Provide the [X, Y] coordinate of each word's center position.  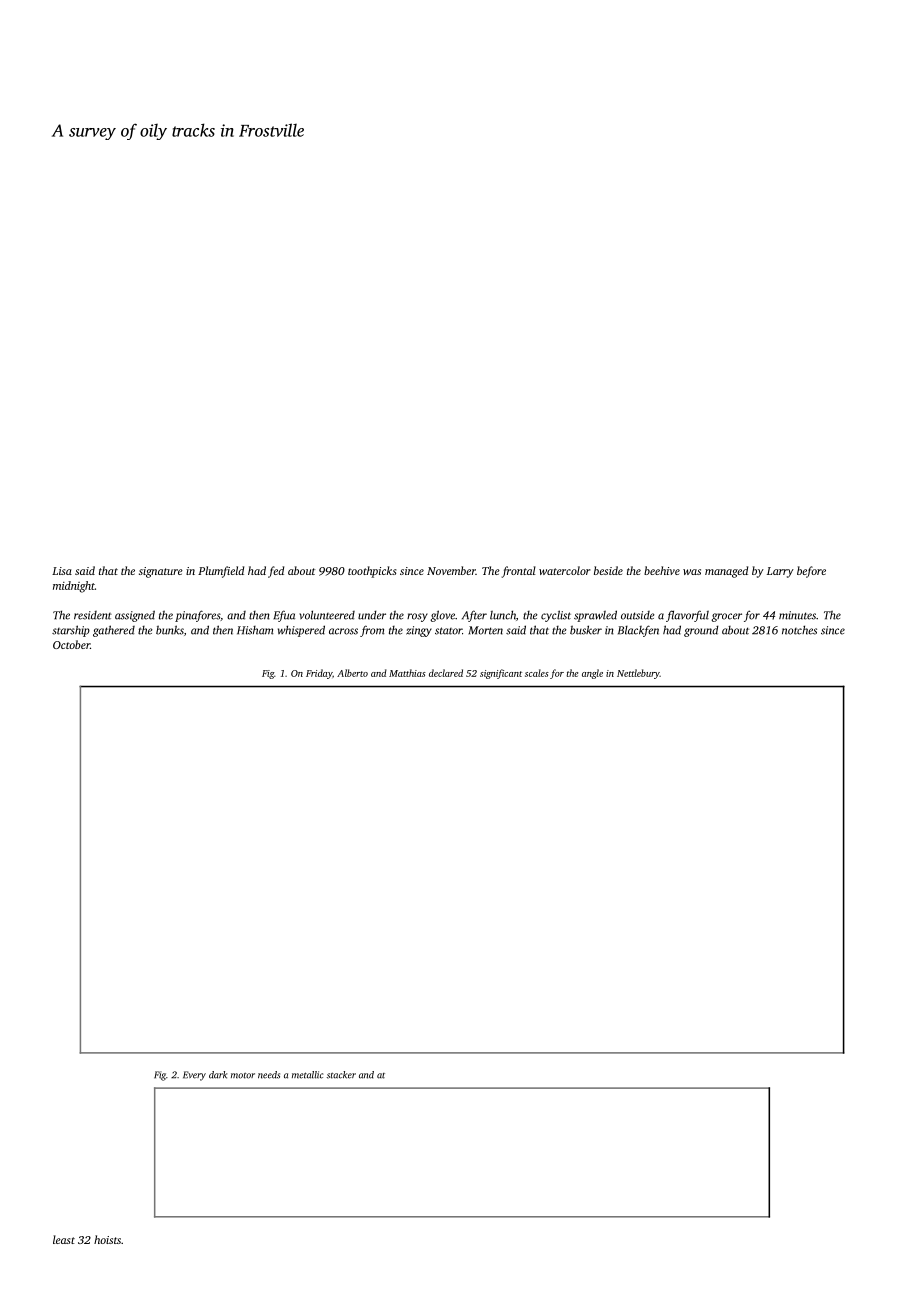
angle [592, 674]
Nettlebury [638, 674]
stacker [341, 1075]
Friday [319, 674]
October [71, 644]
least [64, 1239]
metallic [307, 1075]
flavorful [687, 616]
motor [243, 1076]
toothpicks [372, 572]
